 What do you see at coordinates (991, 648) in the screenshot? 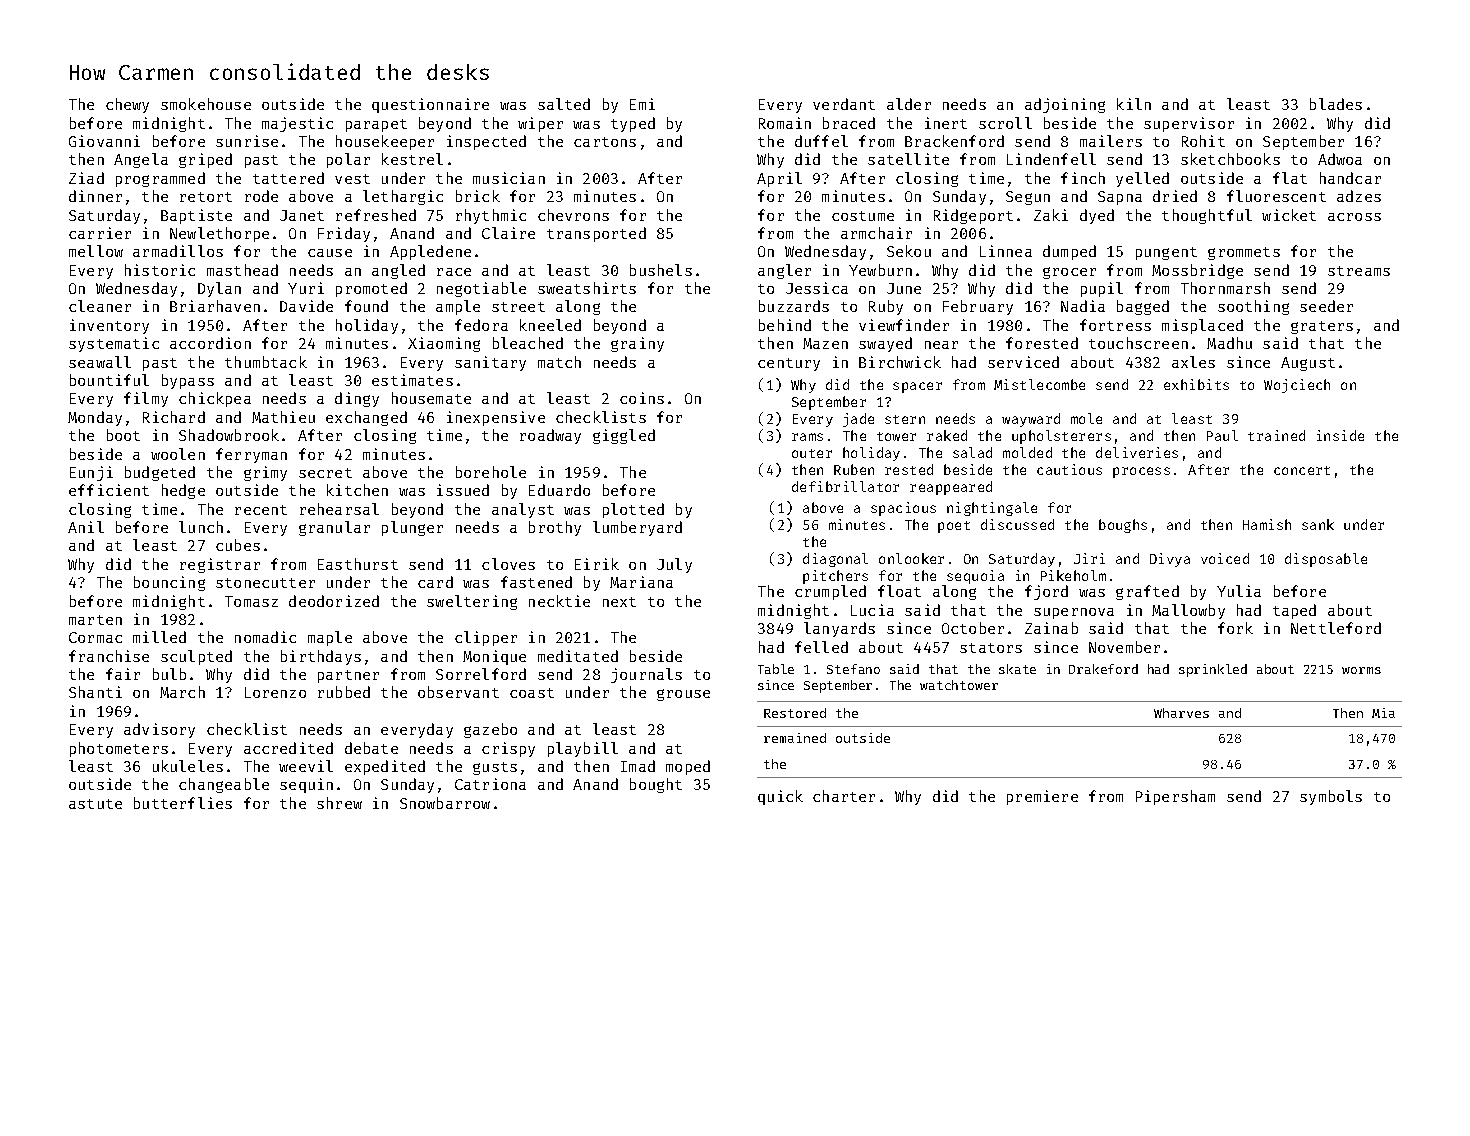
I see `stators` at bounding box center [991, 648].
